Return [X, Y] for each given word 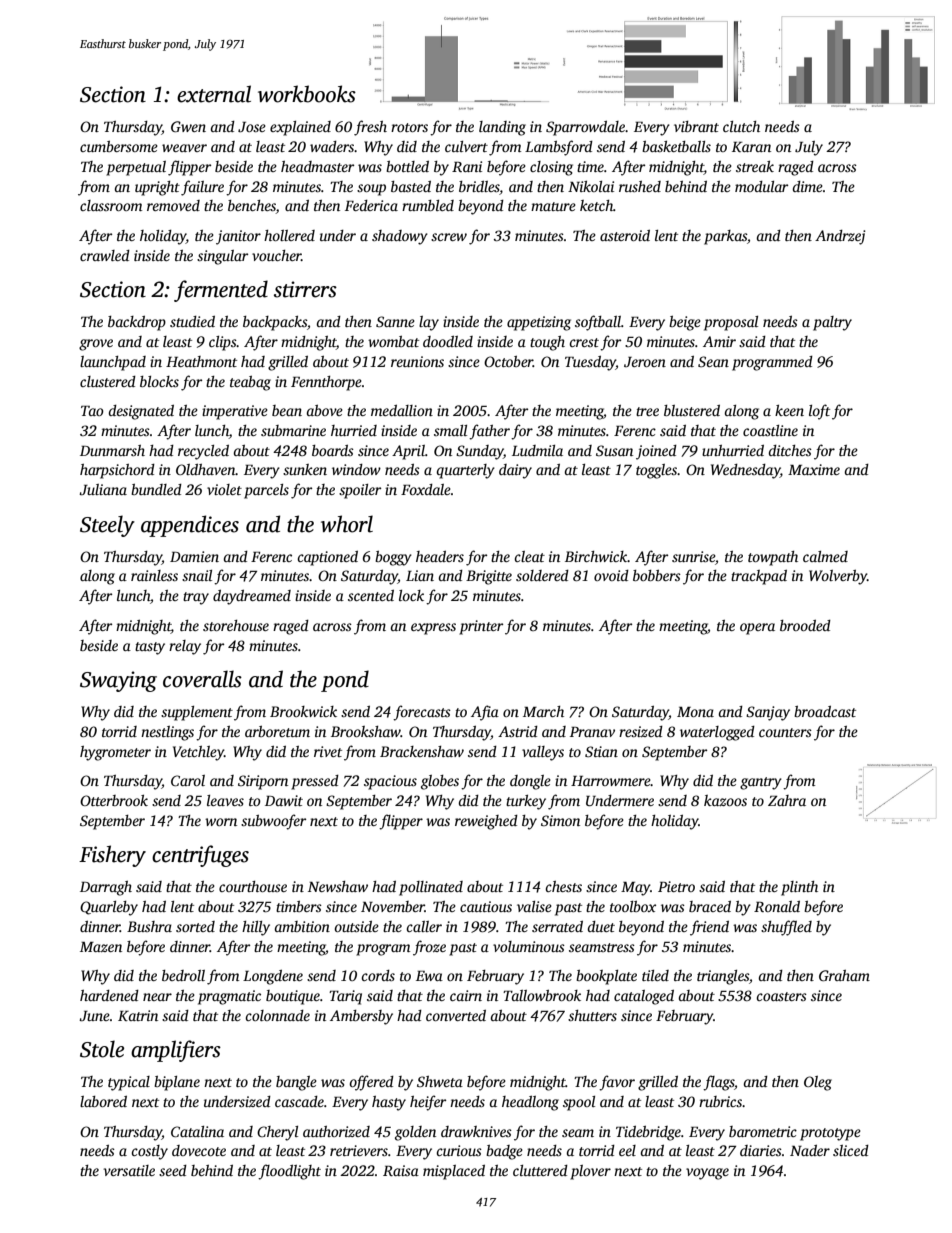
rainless [154, 575]
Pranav [592, 732]
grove [96, 345]
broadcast [825, 711]
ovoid [611, 575]
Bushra [149, 926]
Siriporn [263, 782]
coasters [781, 996]
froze [429, 948]
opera [757, 629]
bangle [296, 1083]
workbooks [307, 94]
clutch [741, 126]
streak [755, 166]
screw [449, 237]
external [214, 94]
